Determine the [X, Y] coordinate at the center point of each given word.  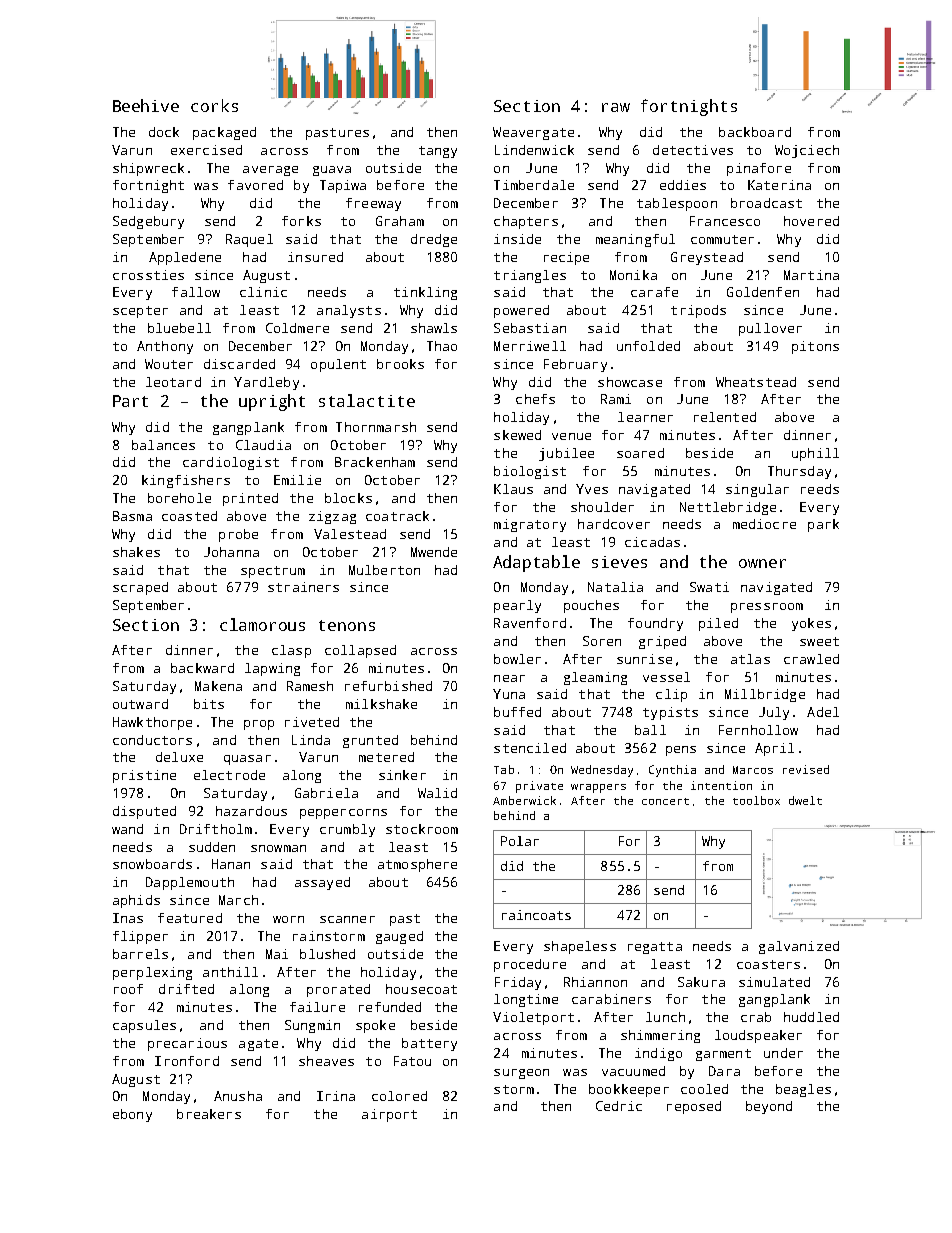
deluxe [179, 757]
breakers [209, 1114]
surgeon [521, 1074]
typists [670, 713]
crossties [148, 275]
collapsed [360, 651]
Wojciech [807, 151]
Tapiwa [343, 186]
